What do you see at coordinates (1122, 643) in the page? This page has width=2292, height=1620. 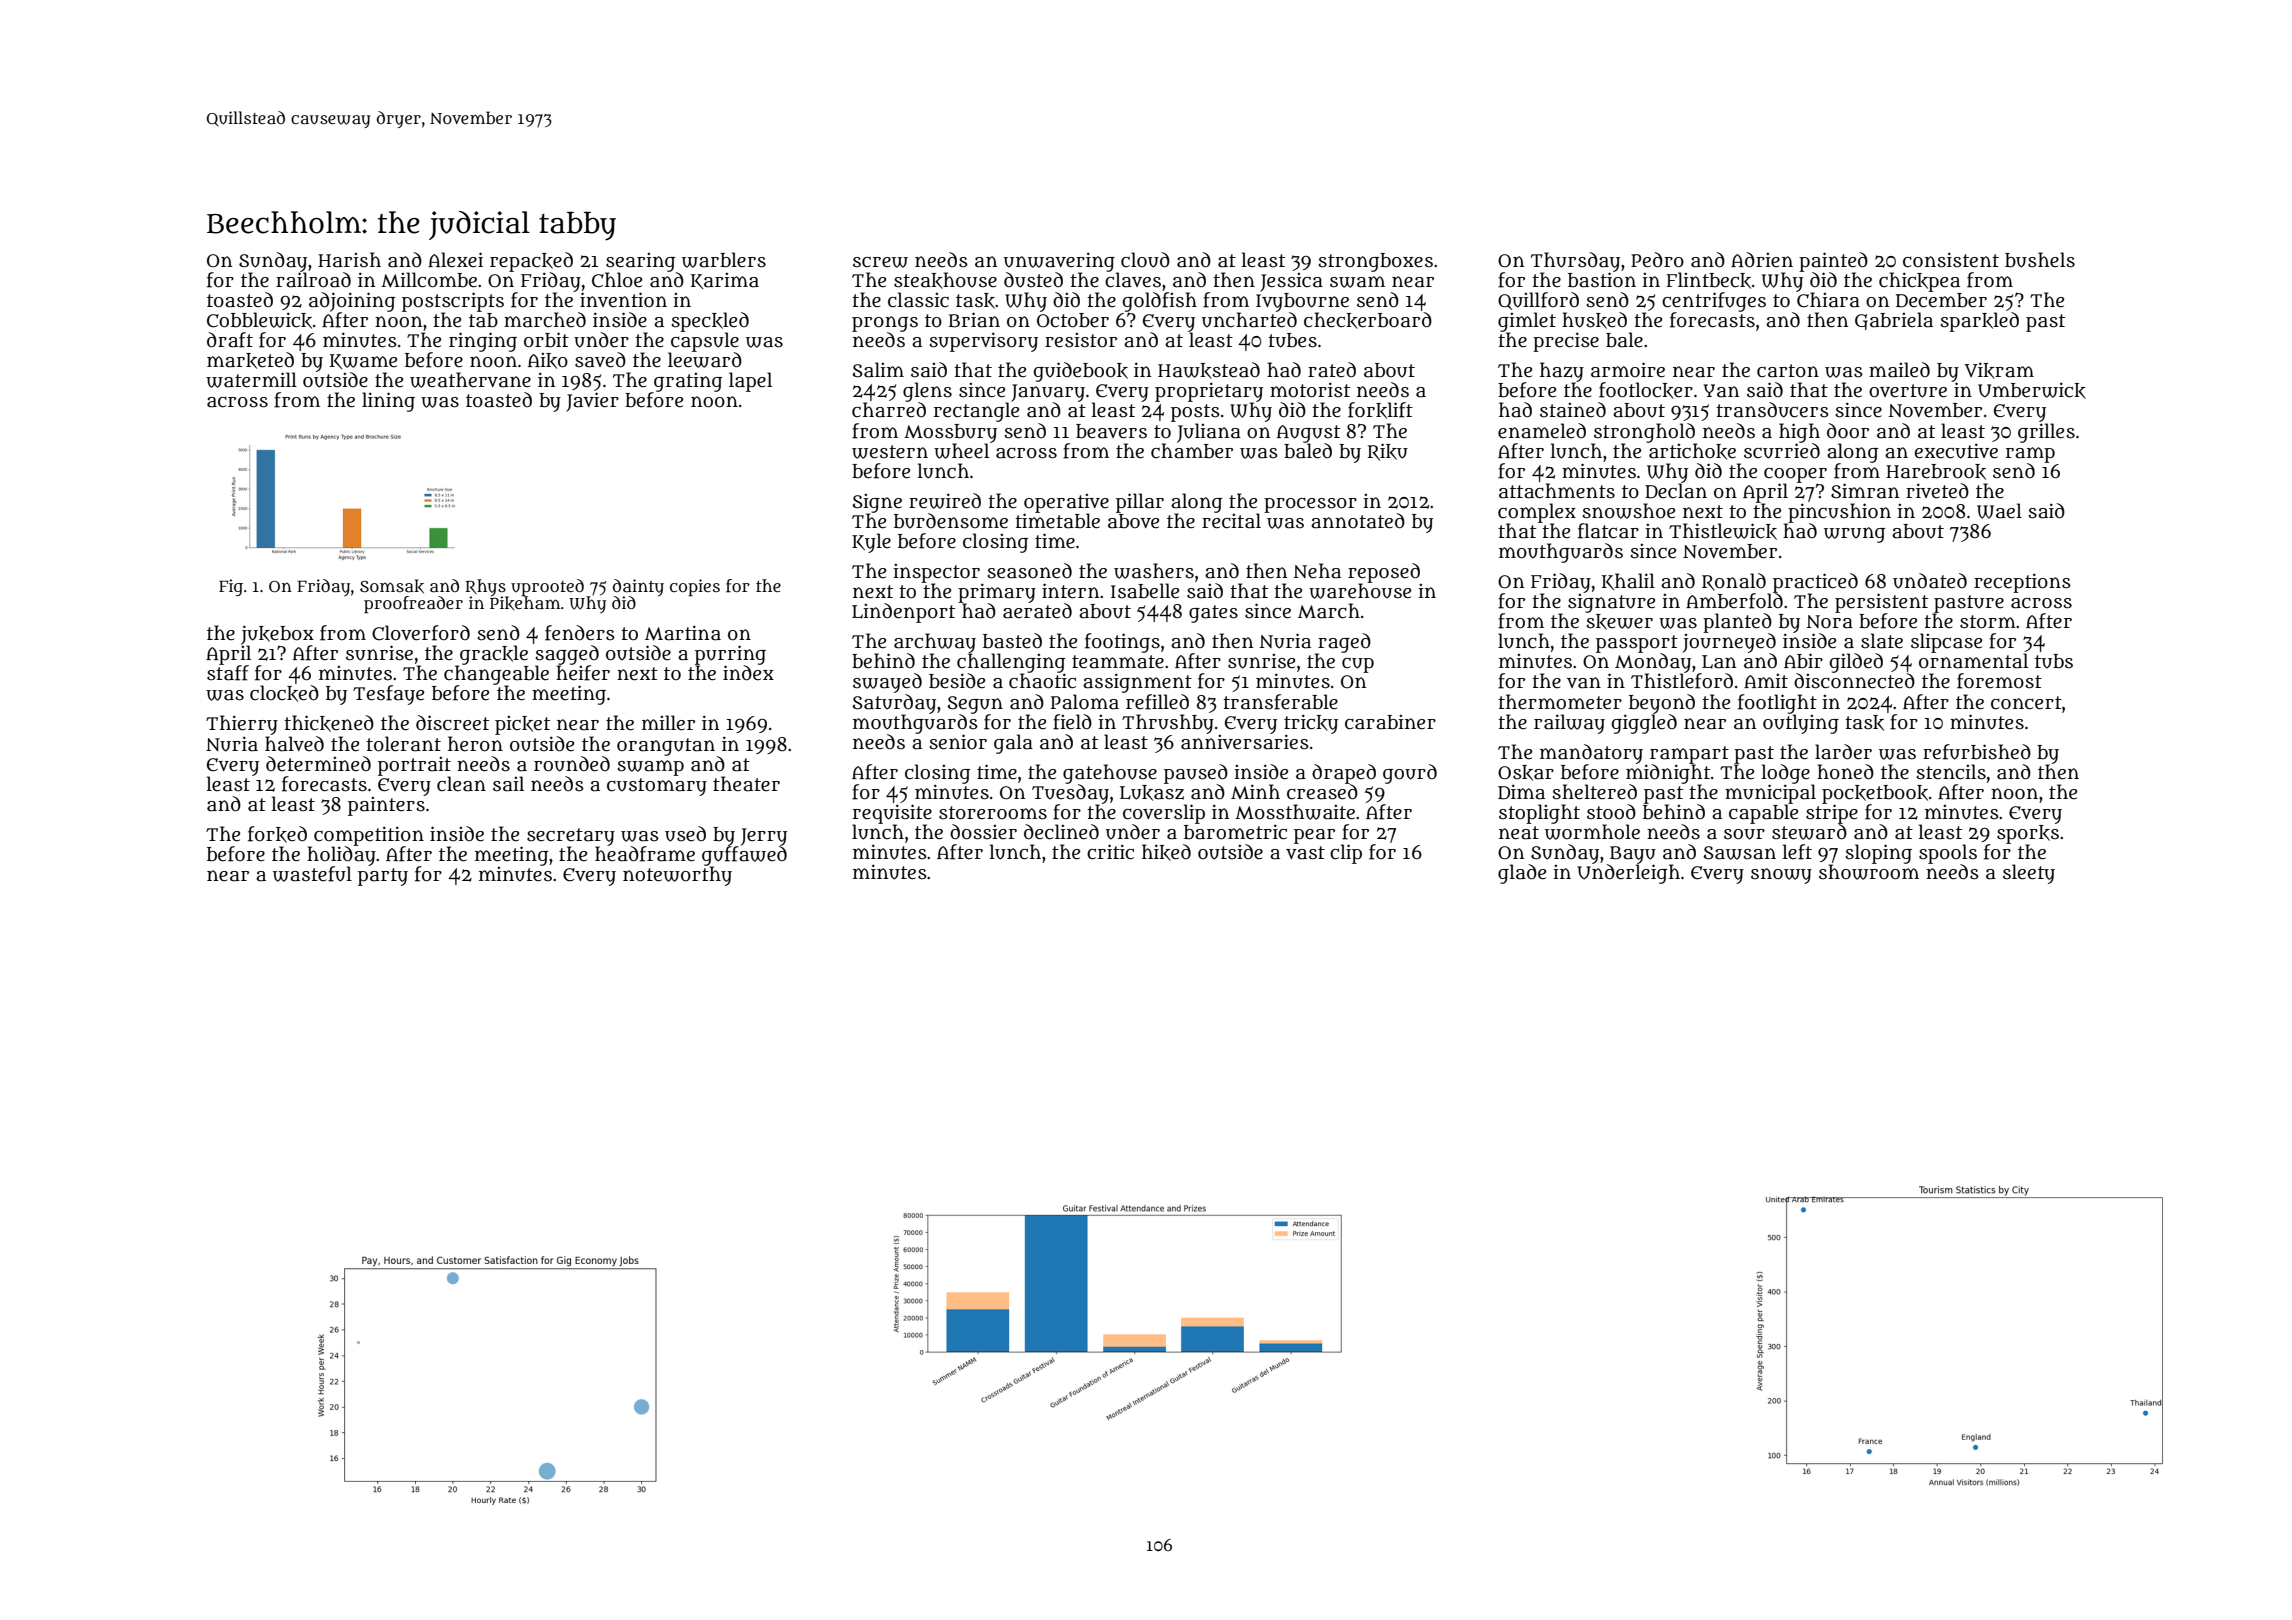 I see `footings` at bounding box center [1122, 643].
